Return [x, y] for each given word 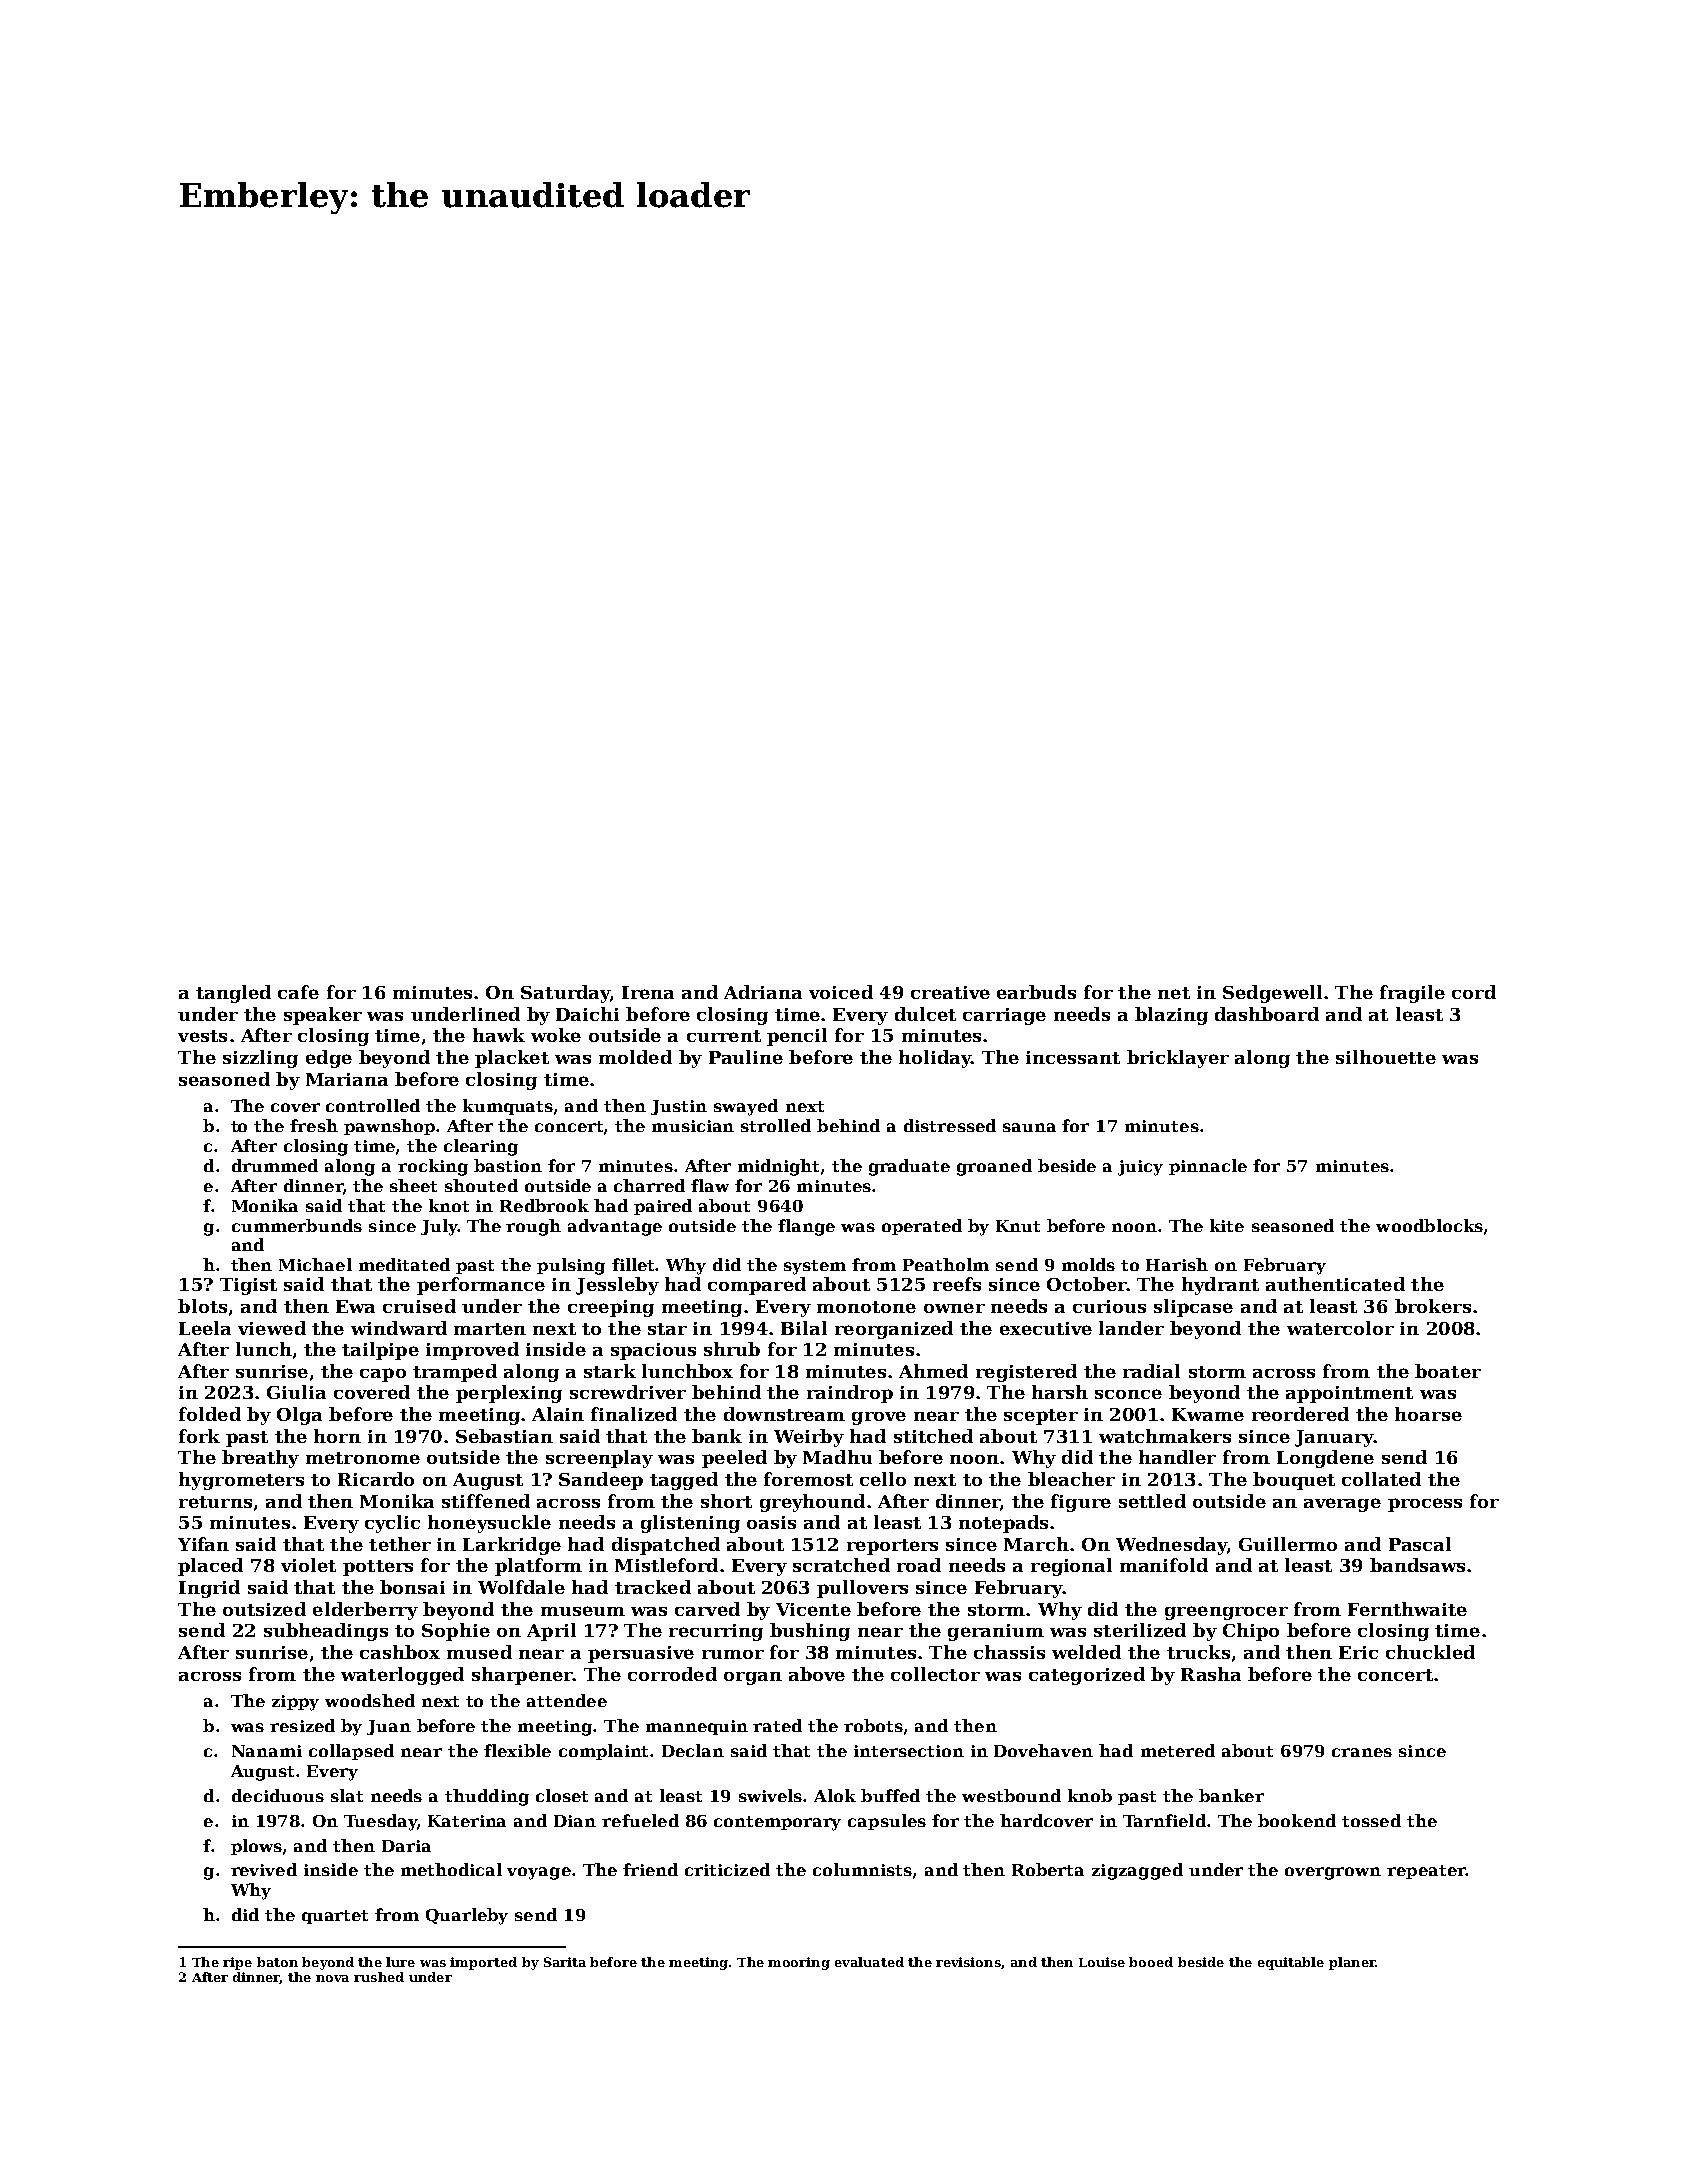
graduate [909, 1167]
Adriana [763, 992]
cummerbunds [297, 1225]
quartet [335, 1917]
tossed [1371, 1820]
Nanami [267, 1751]
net [1174, 993]
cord [1474, 992]
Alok [835, 1795]
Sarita [565, 1962]
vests [202, 1036]
